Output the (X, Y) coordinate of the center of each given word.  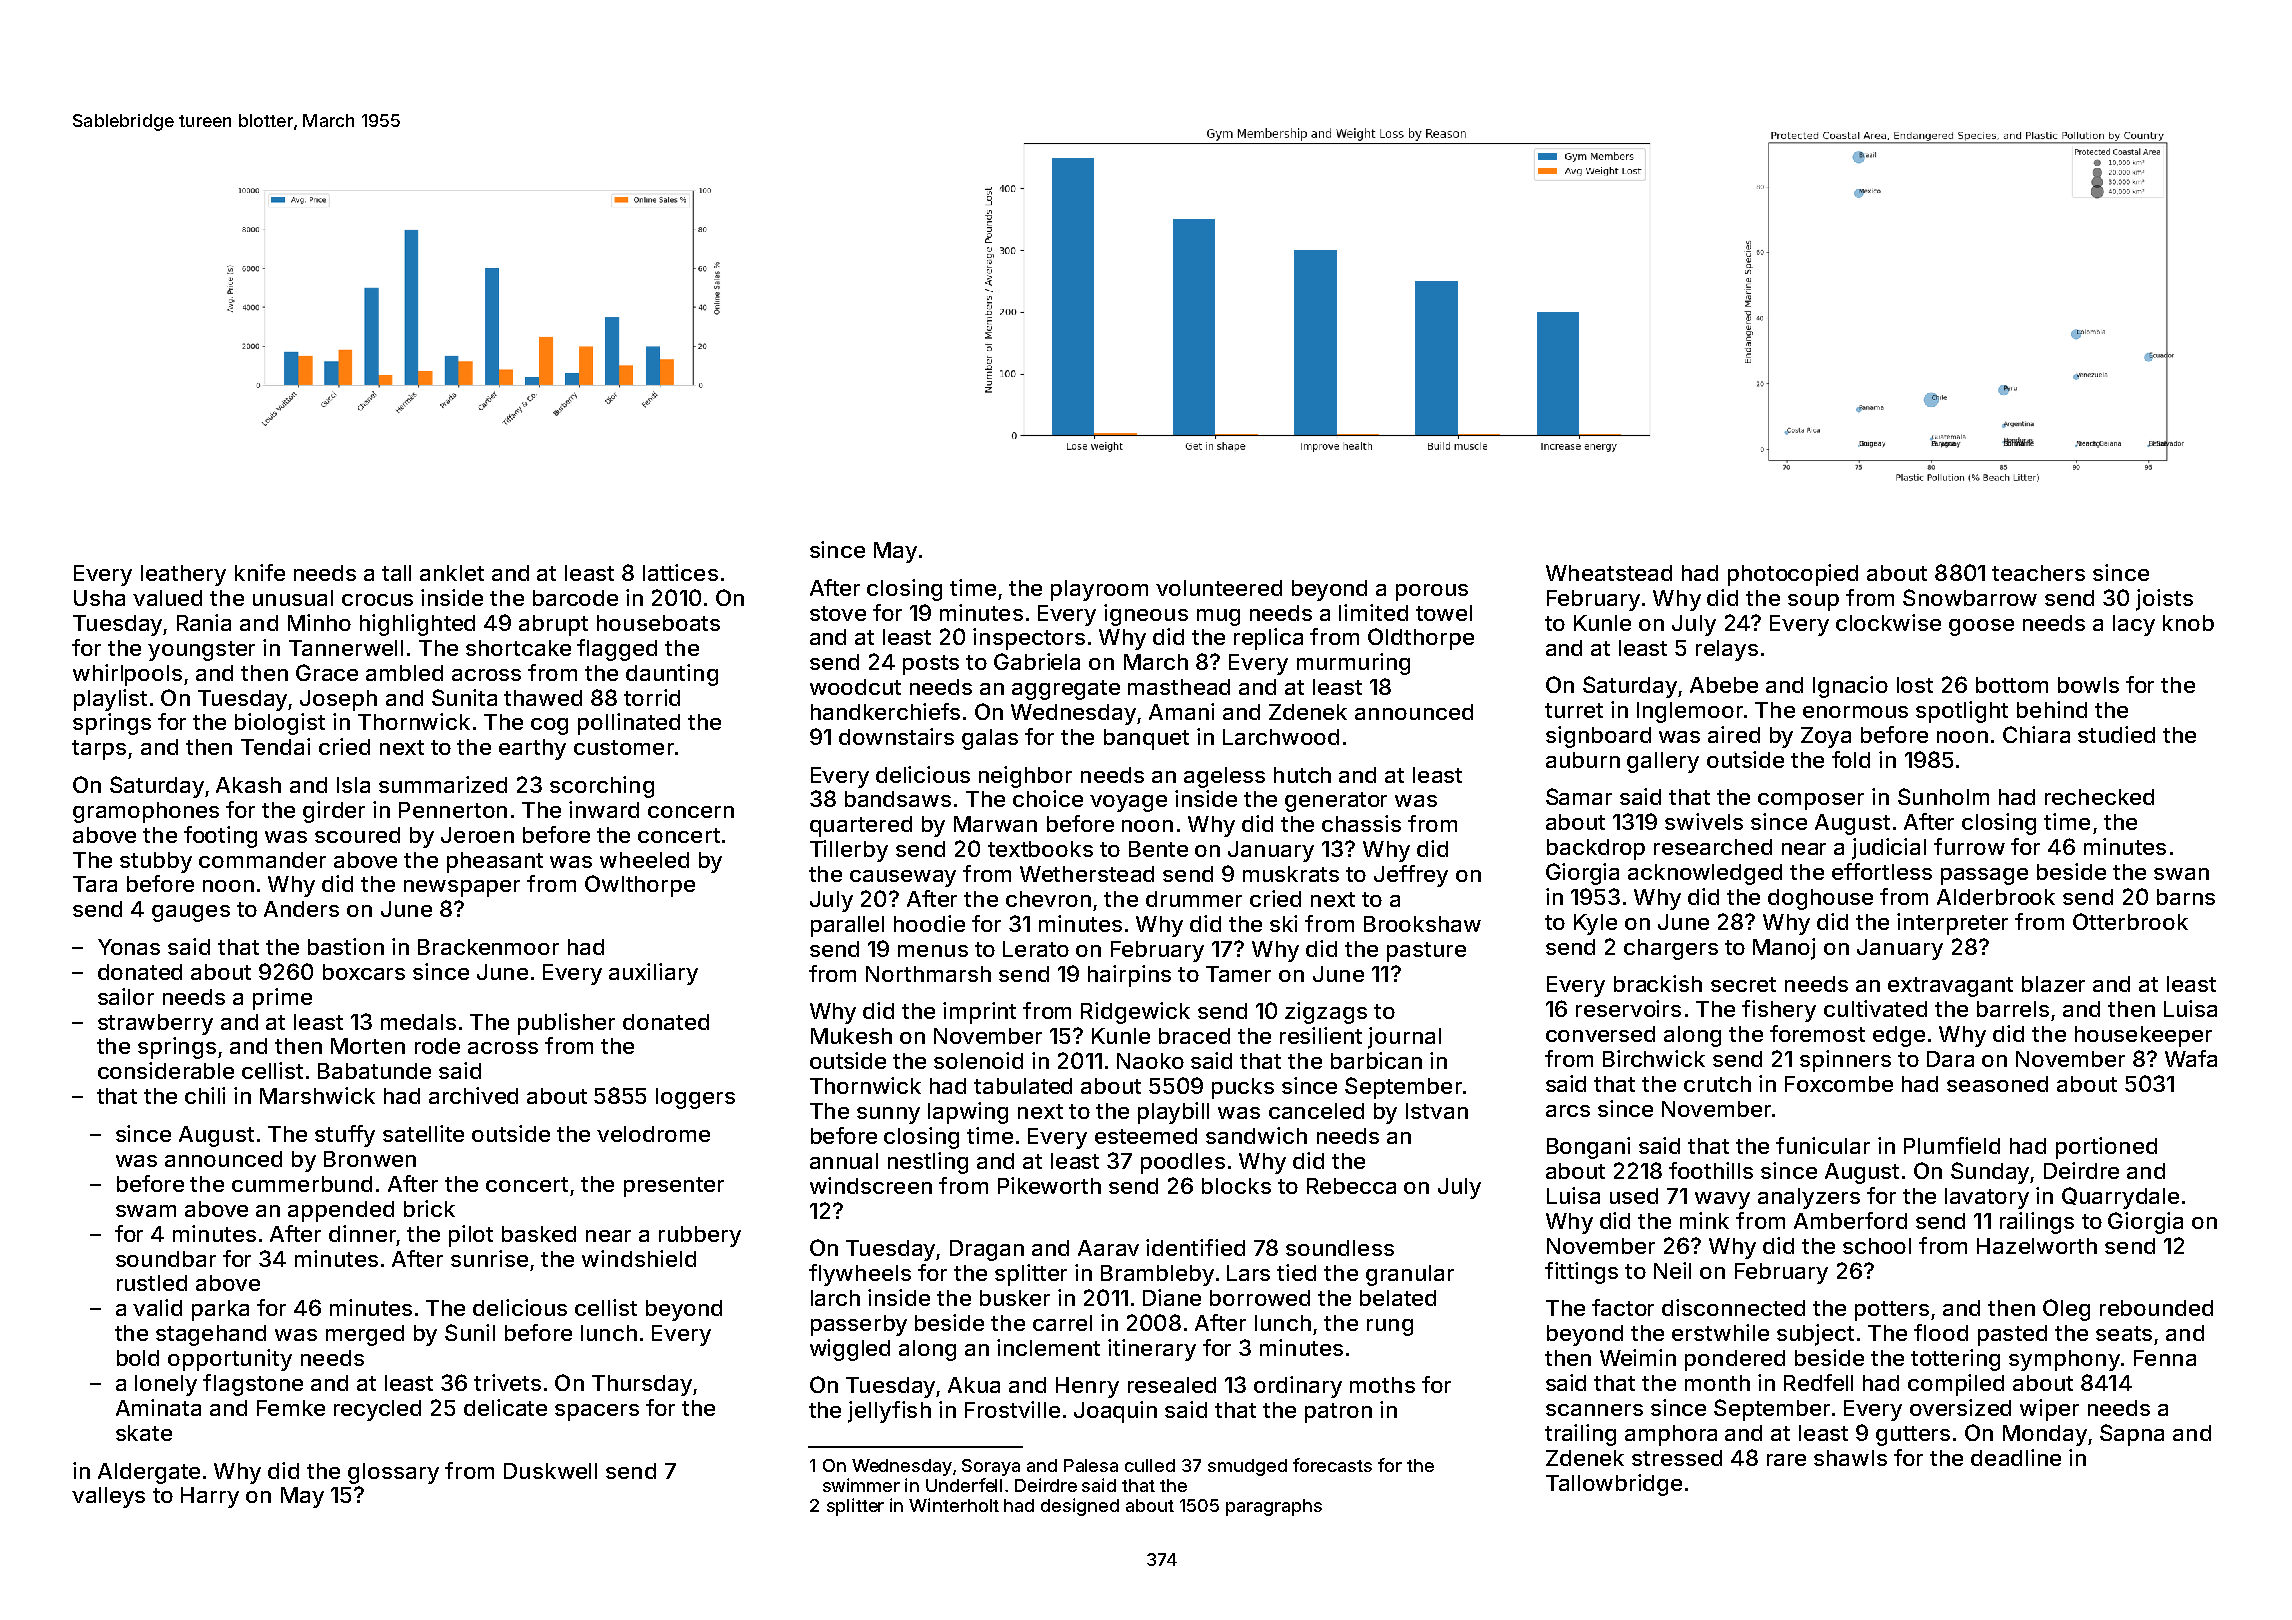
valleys (108, 1497)
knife (260, 572)
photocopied (1793, 575)
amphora (1671, 1435)
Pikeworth (1049, 1185)
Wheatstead (1609, 573)
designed (1080, 1507)
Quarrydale (2120, 1198)
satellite (423, 1133)
